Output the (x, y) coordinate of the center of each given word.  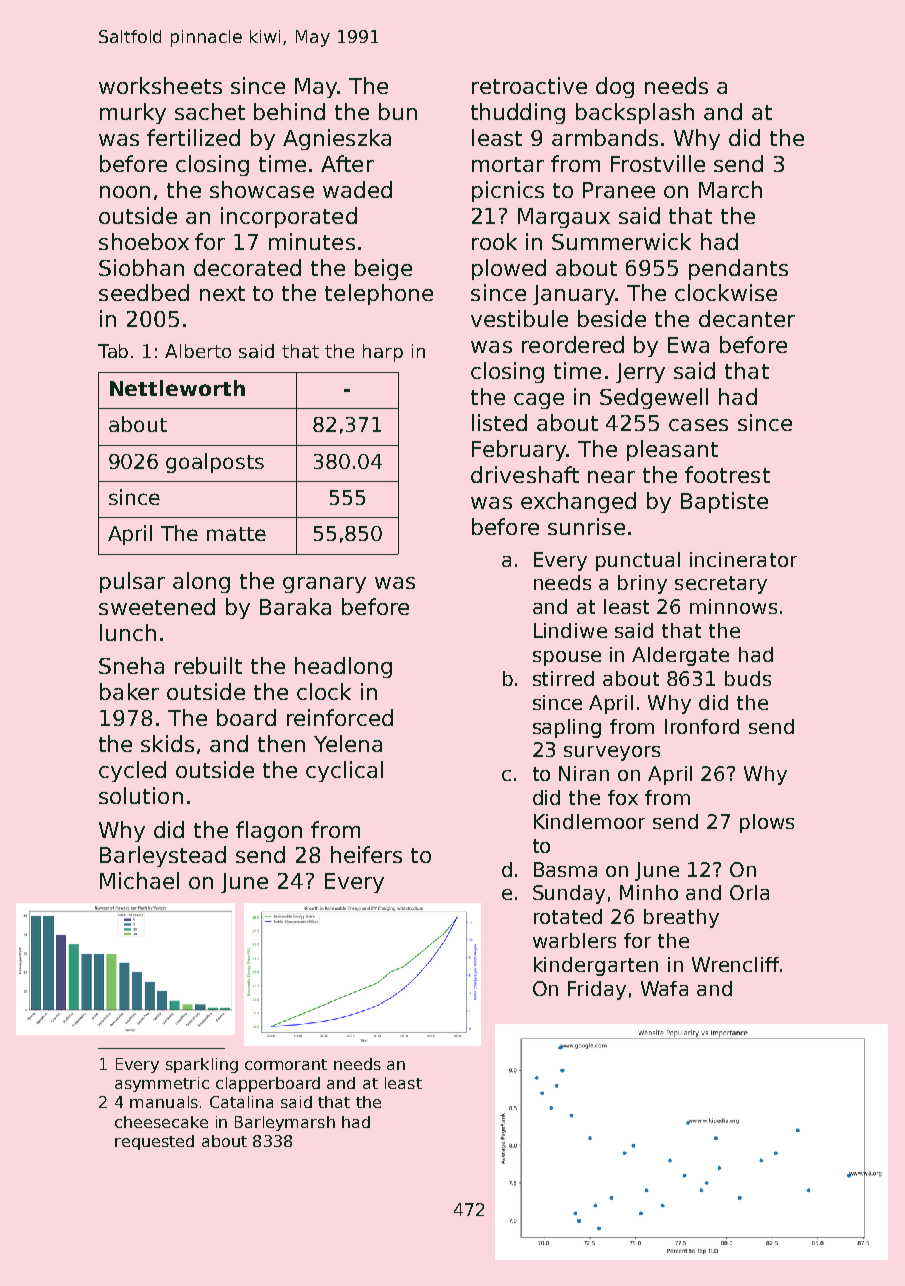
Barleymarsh (285, 1123)
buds (748, 678)
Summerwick (621, 241)
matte (236, 534)
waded (357, 189)
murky (133, 113)
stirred (563, 678)
